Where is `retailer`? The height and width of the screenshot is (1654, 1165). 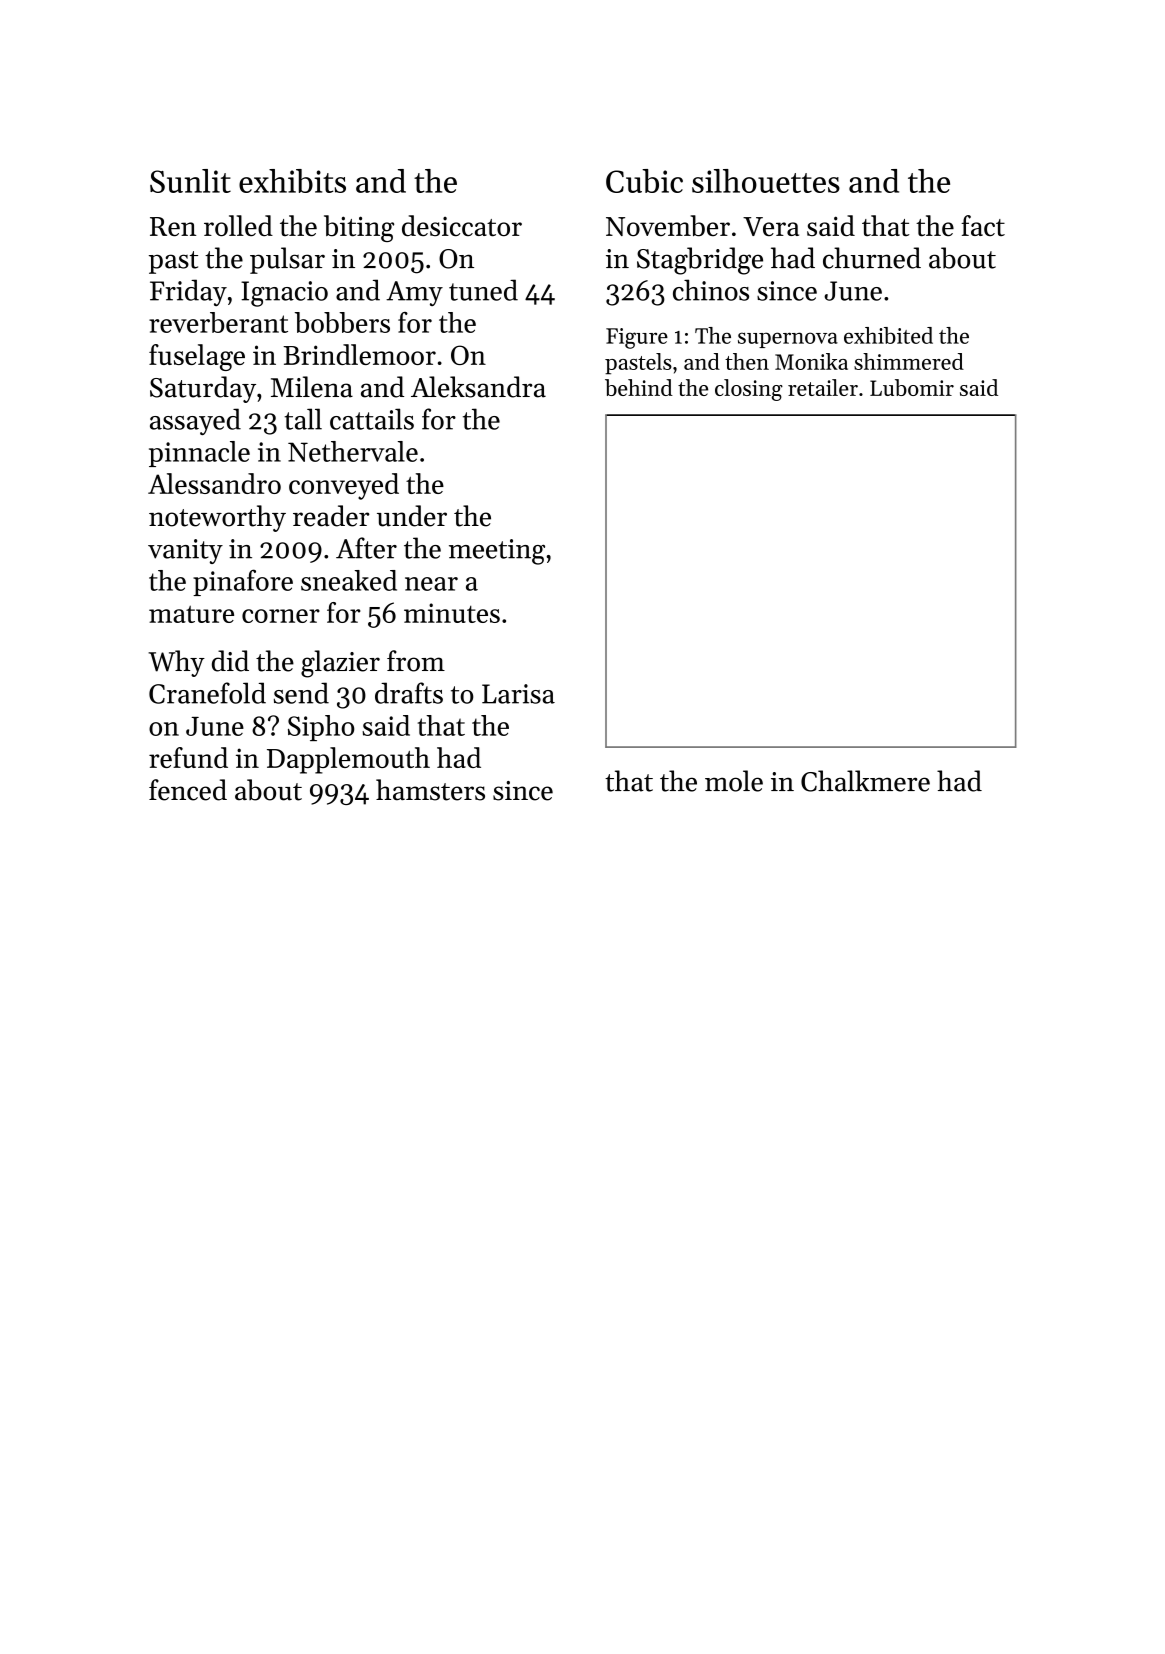 retailer is located at coordinates (823, 387).
